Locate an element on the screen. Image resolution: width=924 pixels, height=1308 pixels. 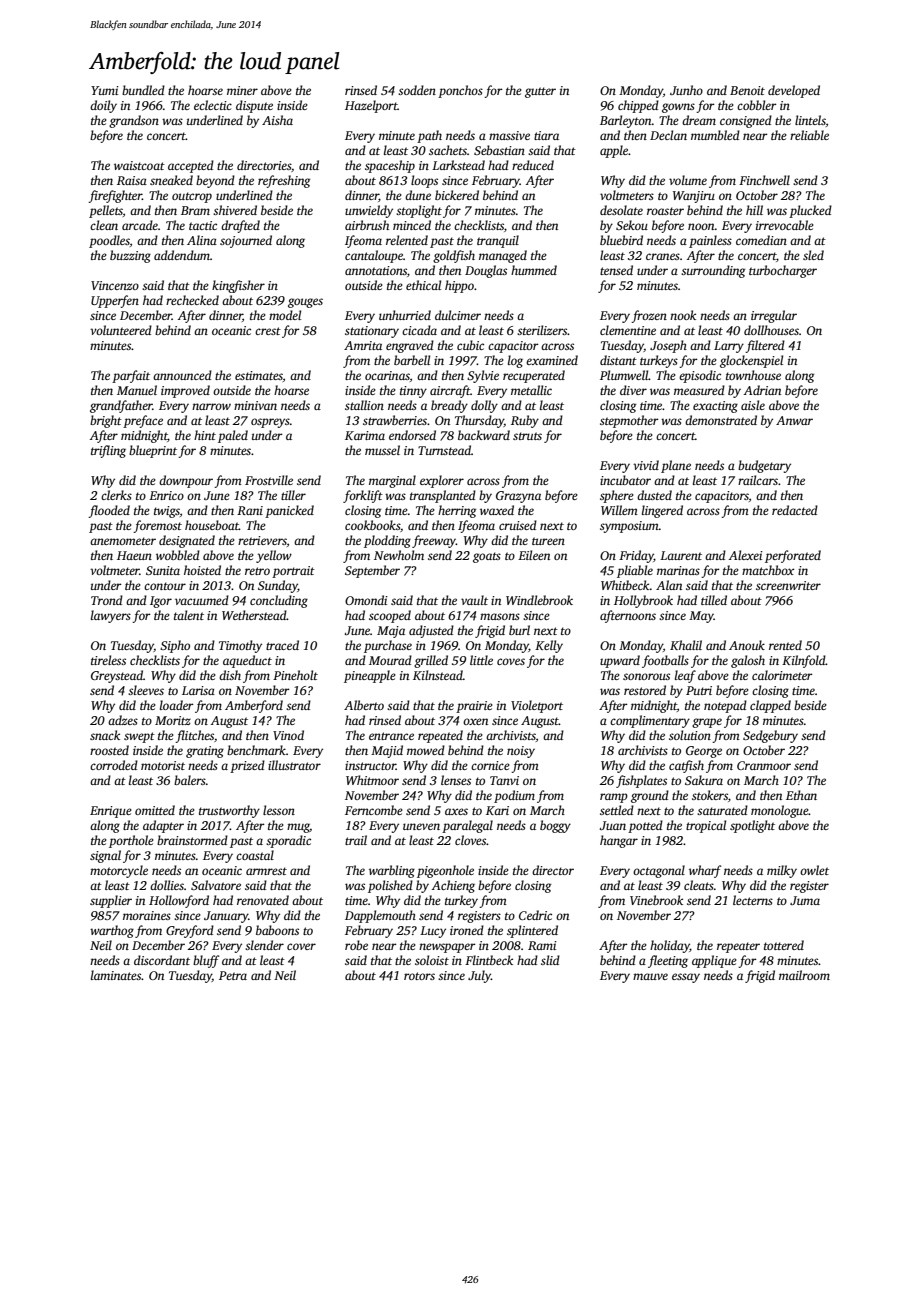
traced is located at coordinates (282, 645).
